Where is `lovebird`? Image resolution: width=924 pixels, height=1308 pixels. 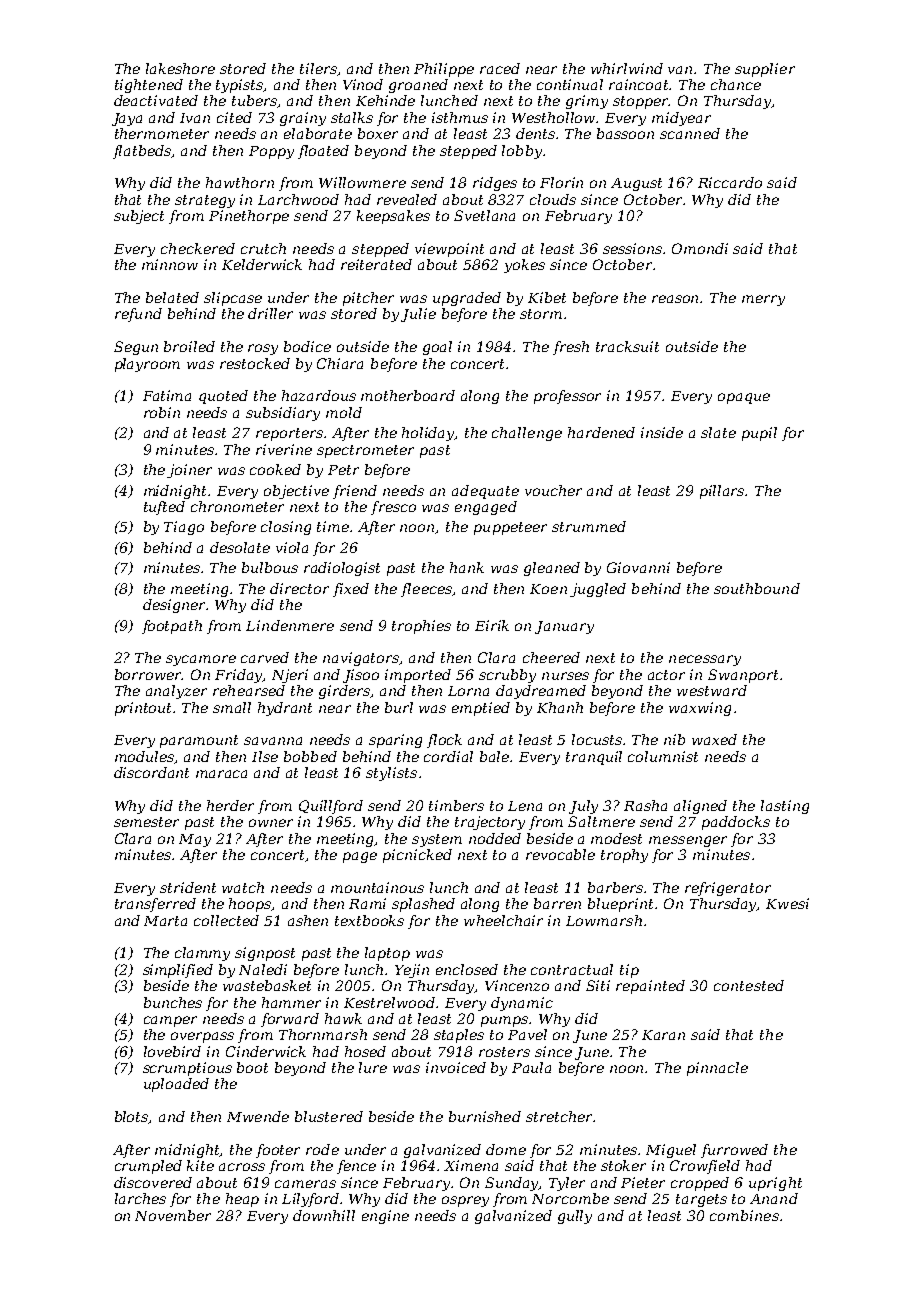 lovebird is located at coordinates (172, 1051).
